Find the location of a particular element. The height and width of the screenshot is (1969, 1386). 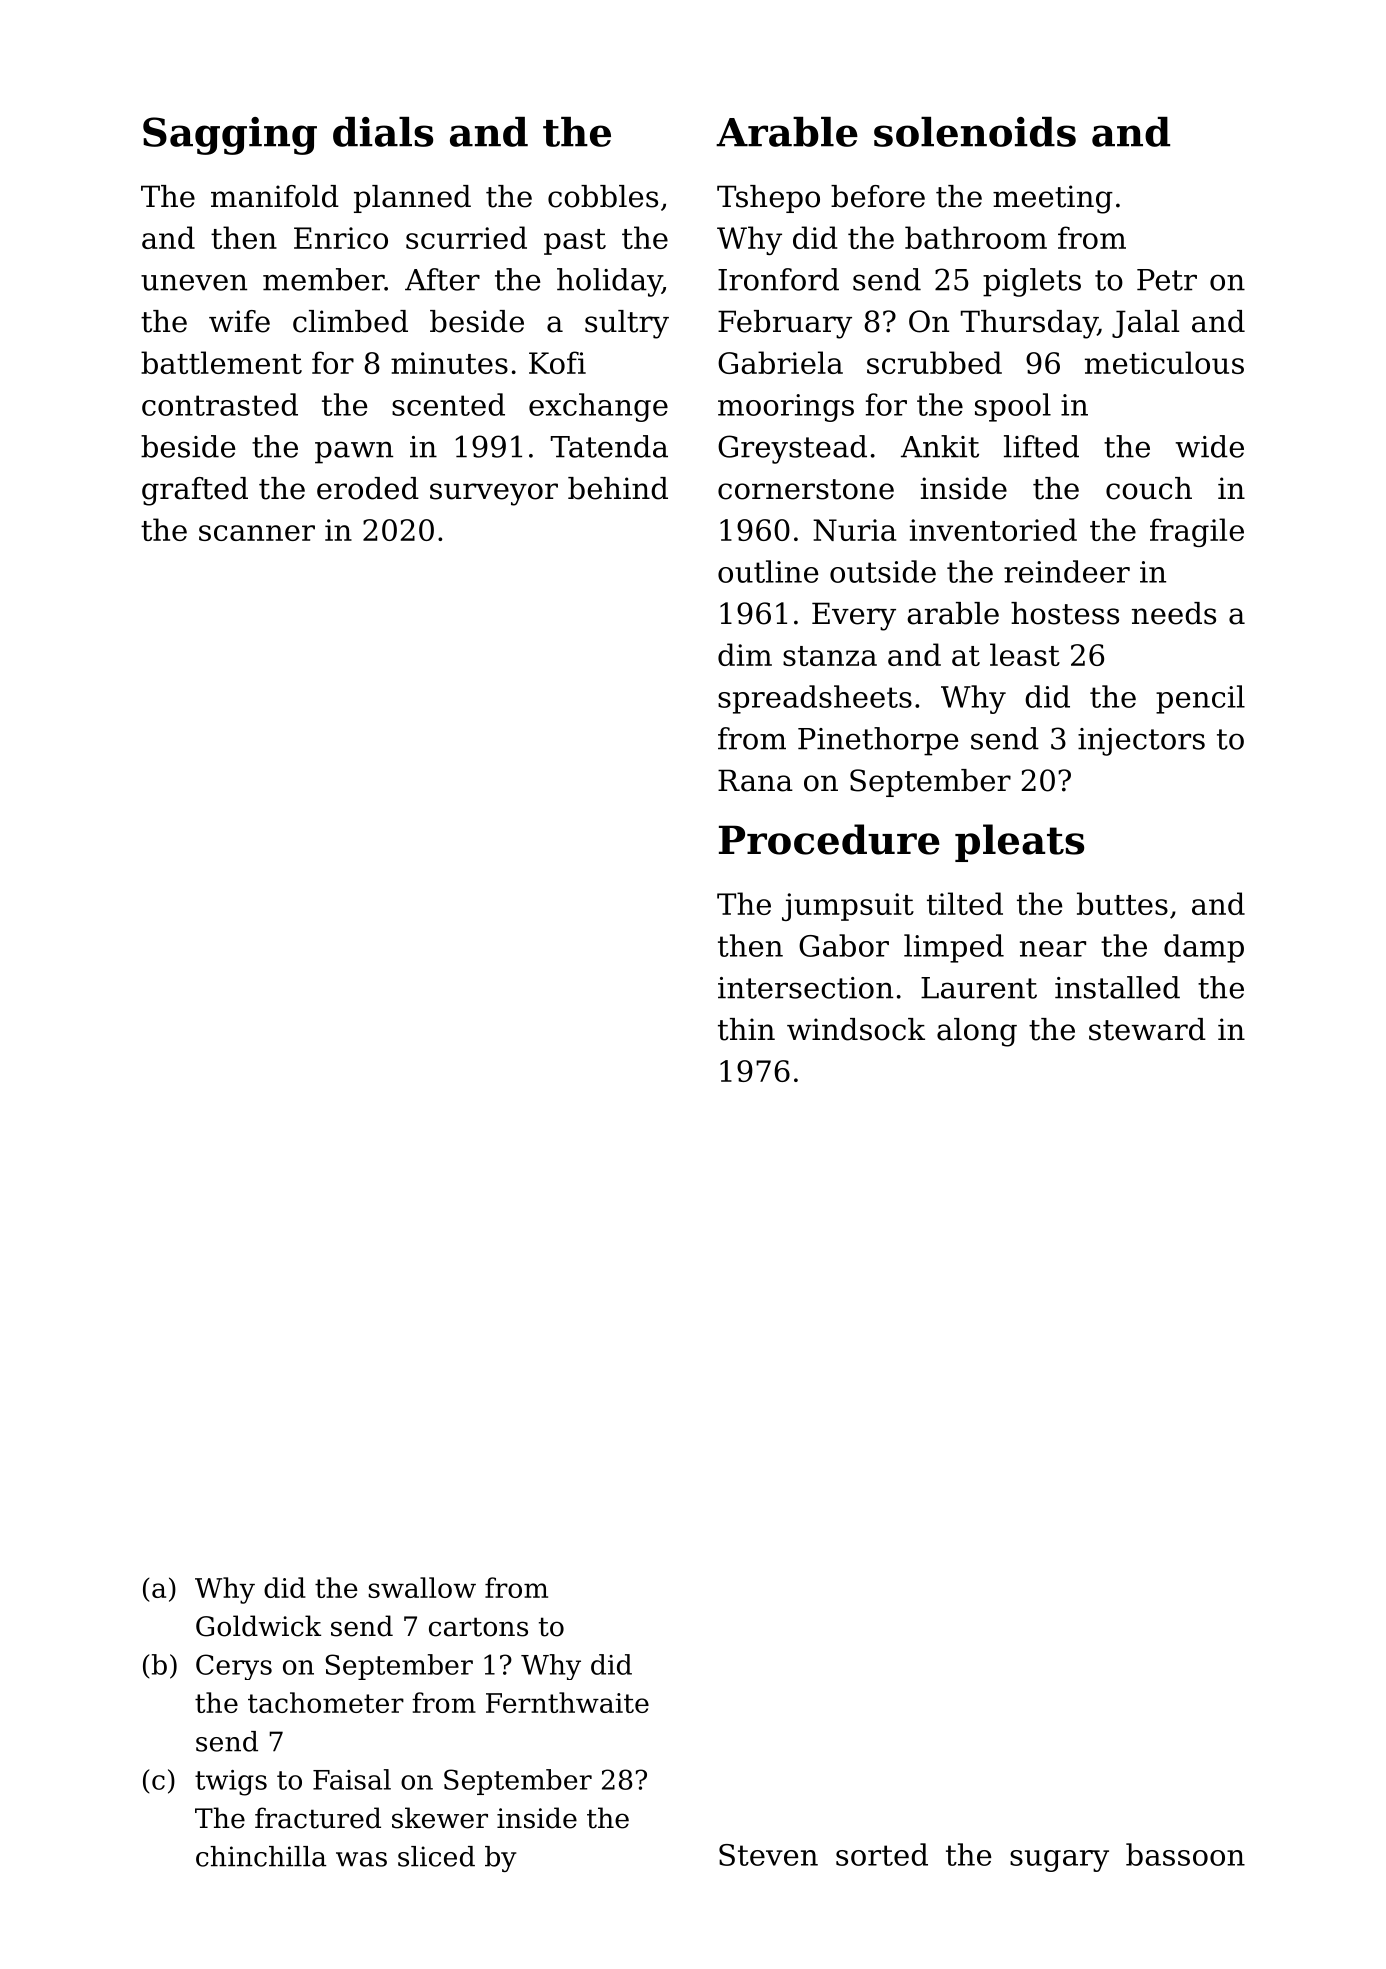

Ironford is located at coordinates (778, 279).
